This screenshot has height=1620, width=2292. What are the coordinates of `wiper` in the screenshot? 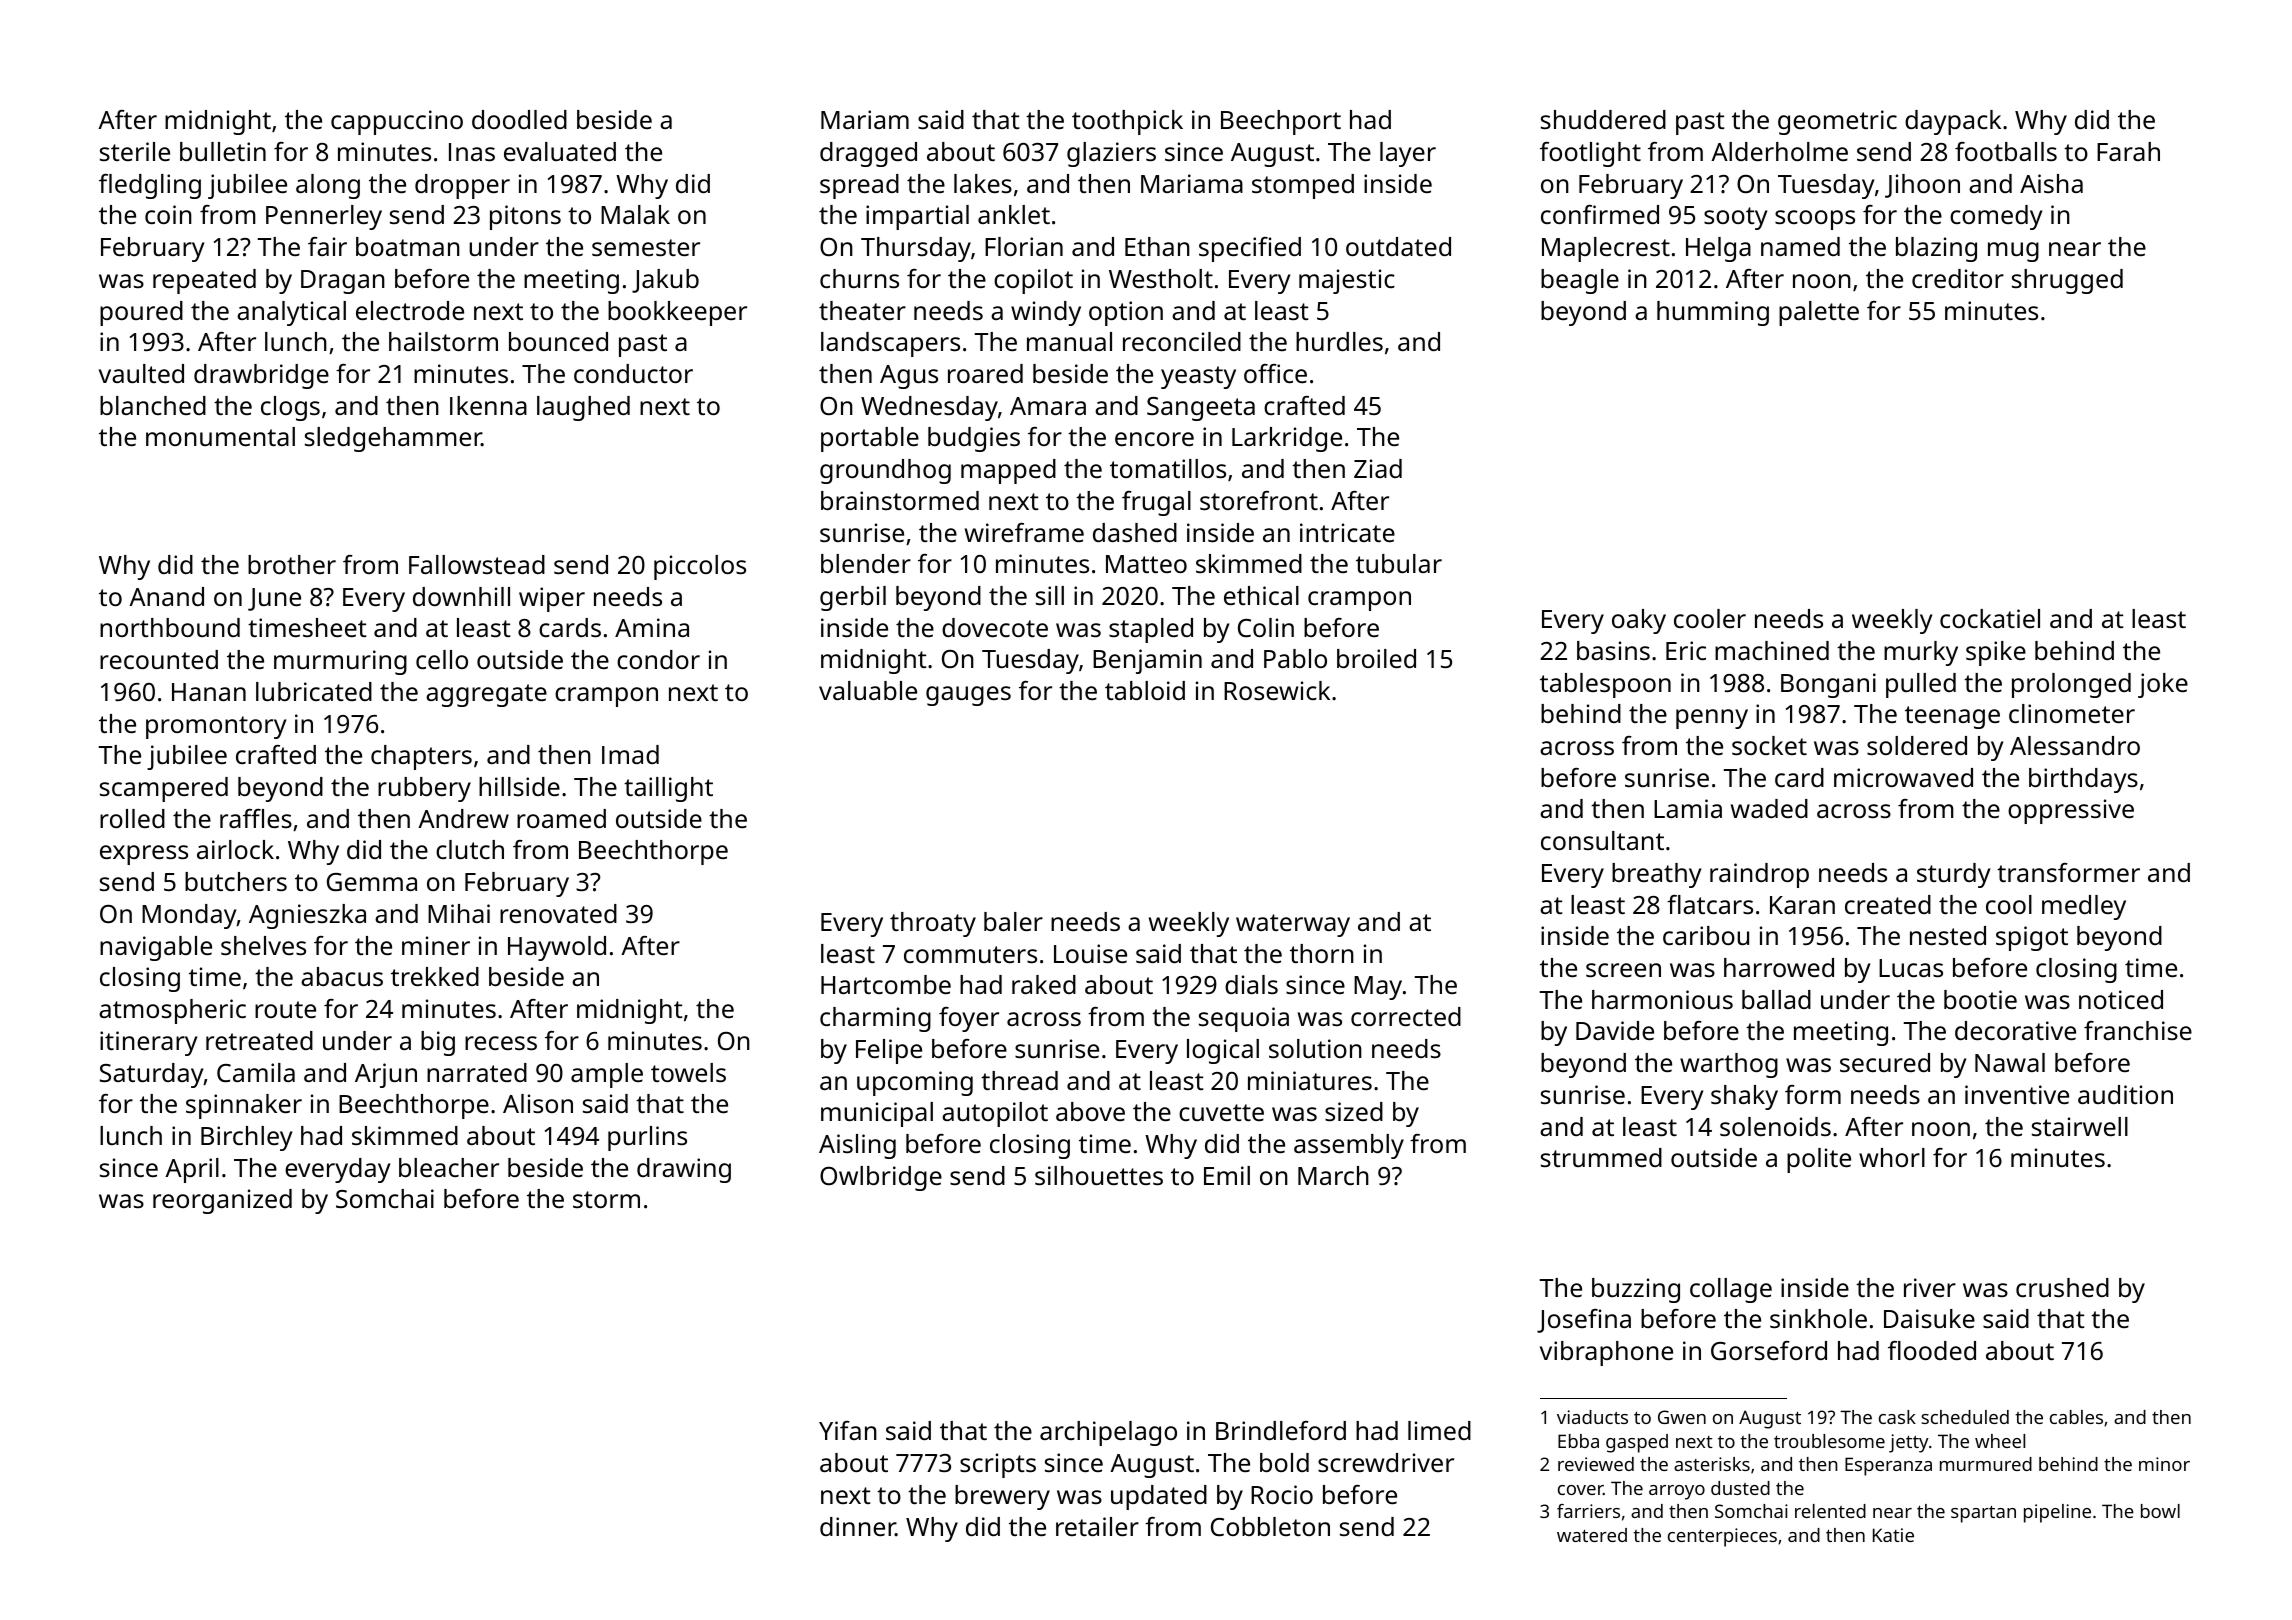 It's located at (552, 599).
